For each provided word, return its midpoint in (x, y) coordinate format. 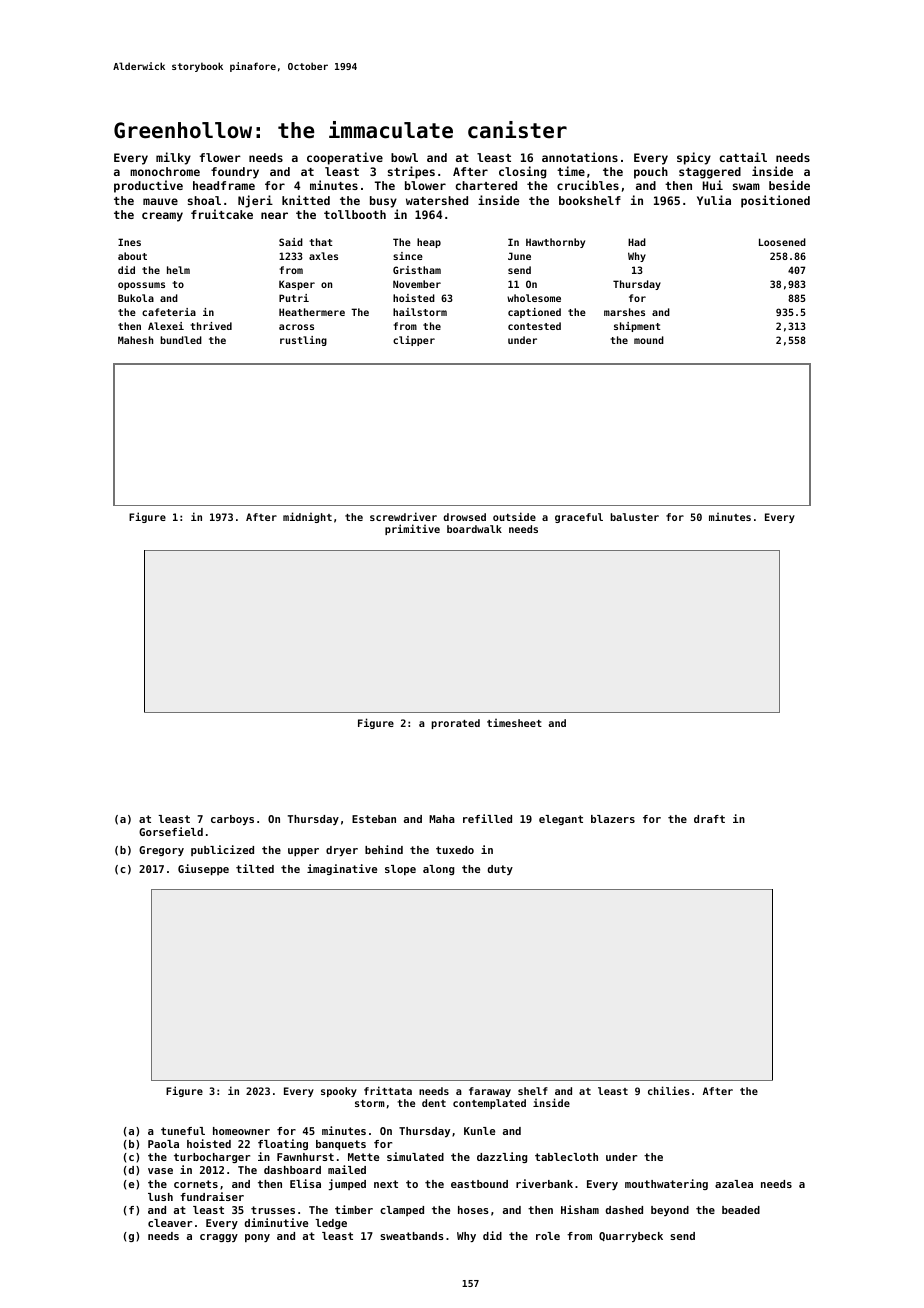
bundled (181, 340)
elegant (561, 820)
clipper (414, 341)
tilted (255, 868)
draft (709, 819)
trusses (273, 1210)
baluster (634, 517)
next (386, 1184)
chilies (669, 1090)
